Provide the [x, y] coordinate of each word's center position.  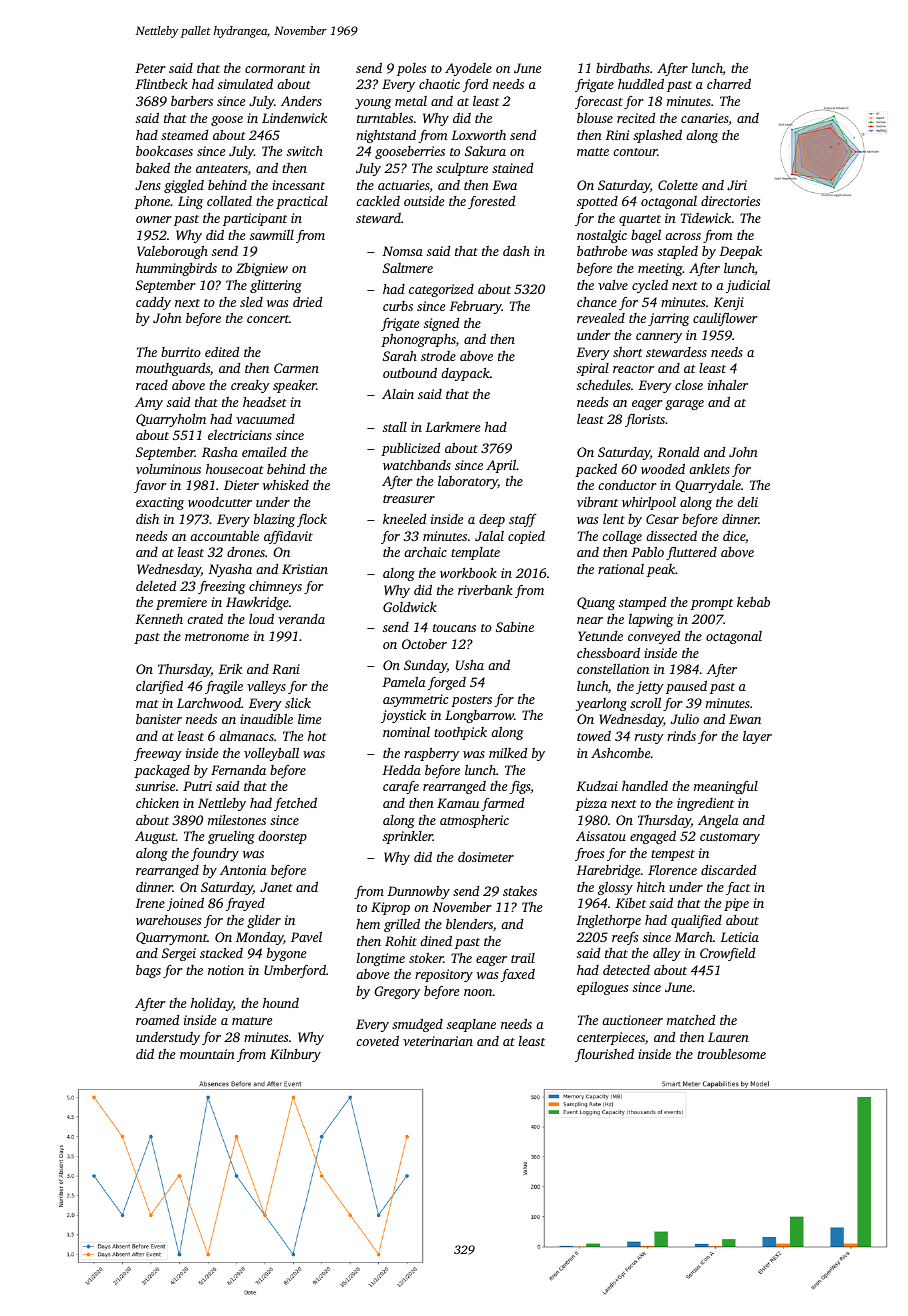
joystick [403, 716]
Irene [150, 903]
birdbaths [623, 68]
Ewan [745, 719]
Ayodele [468, 69]
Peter [150, 68]
